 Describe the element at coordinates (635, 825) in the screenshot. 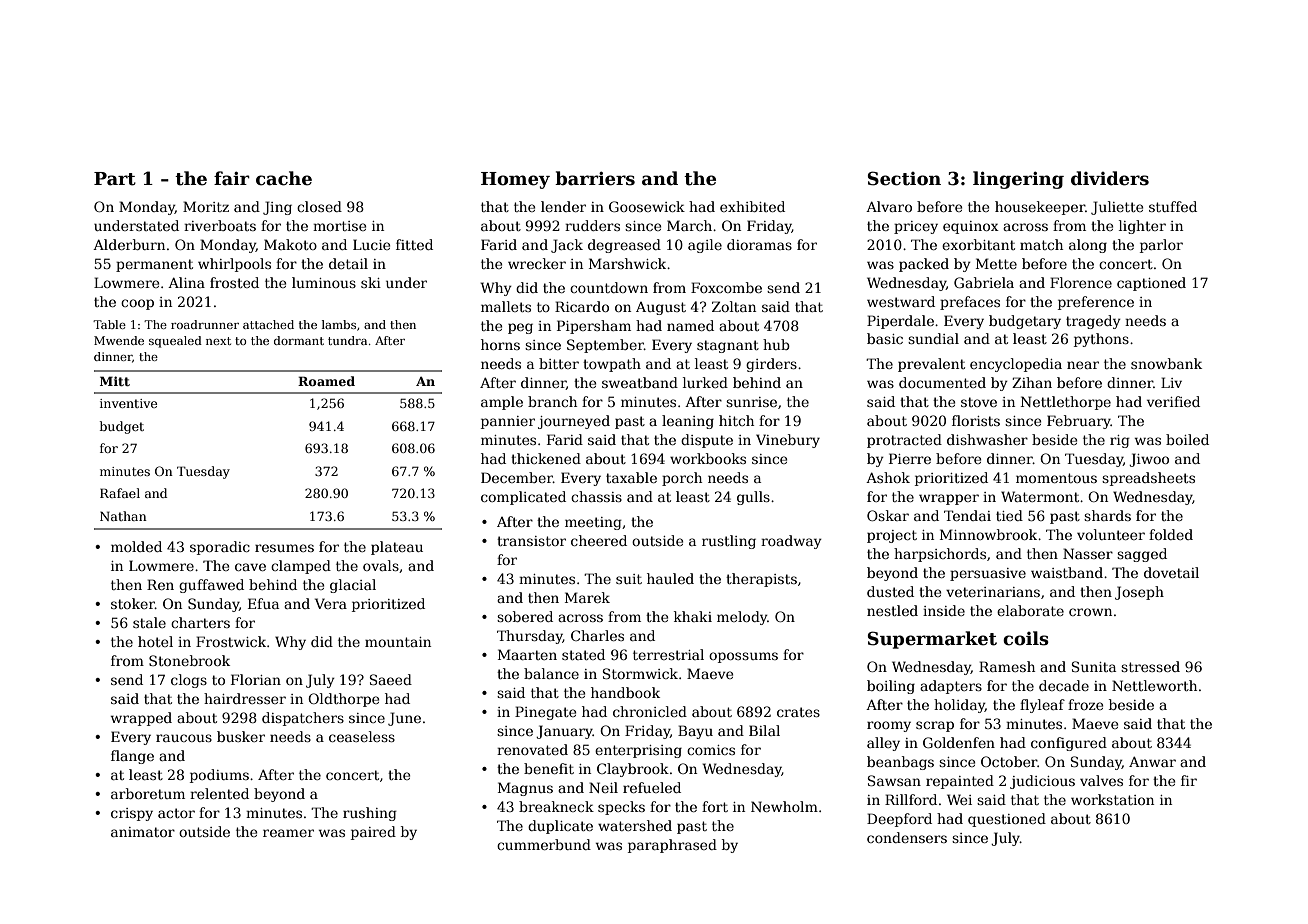

I see `watershed` at that location.
